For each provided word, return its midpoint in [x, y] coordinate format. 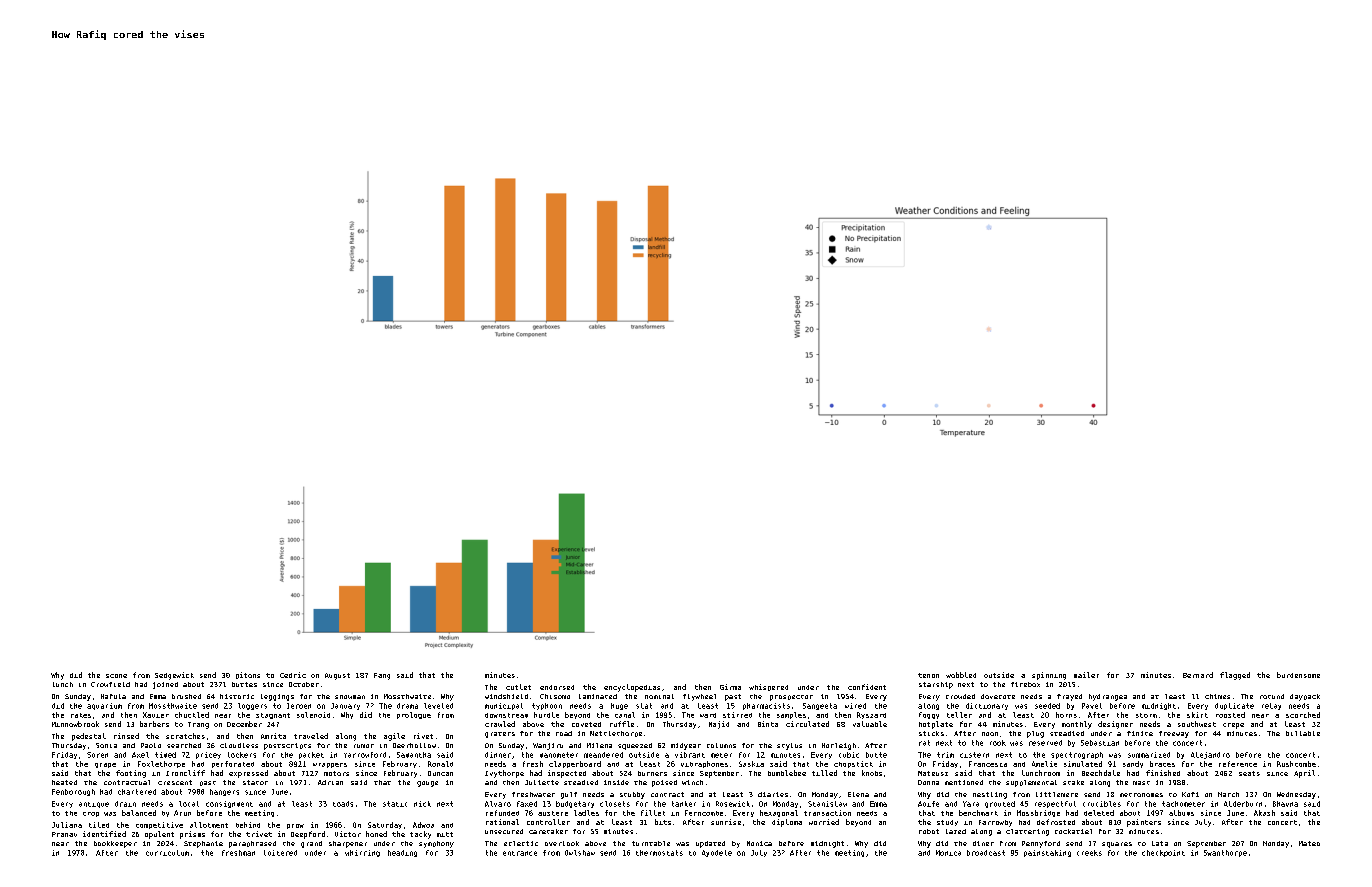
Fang [382, 676]
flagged [1235, 676]
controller [548, 822]
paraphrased [252, 844]
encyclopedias [632, 688]
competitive [159, 825]
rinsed [126, 736]
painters [1144, 823]
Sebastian [1100, 743]
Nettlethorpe [616, 734]
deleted [1099, 813]
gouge [427, 784]
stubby [632, 795]
